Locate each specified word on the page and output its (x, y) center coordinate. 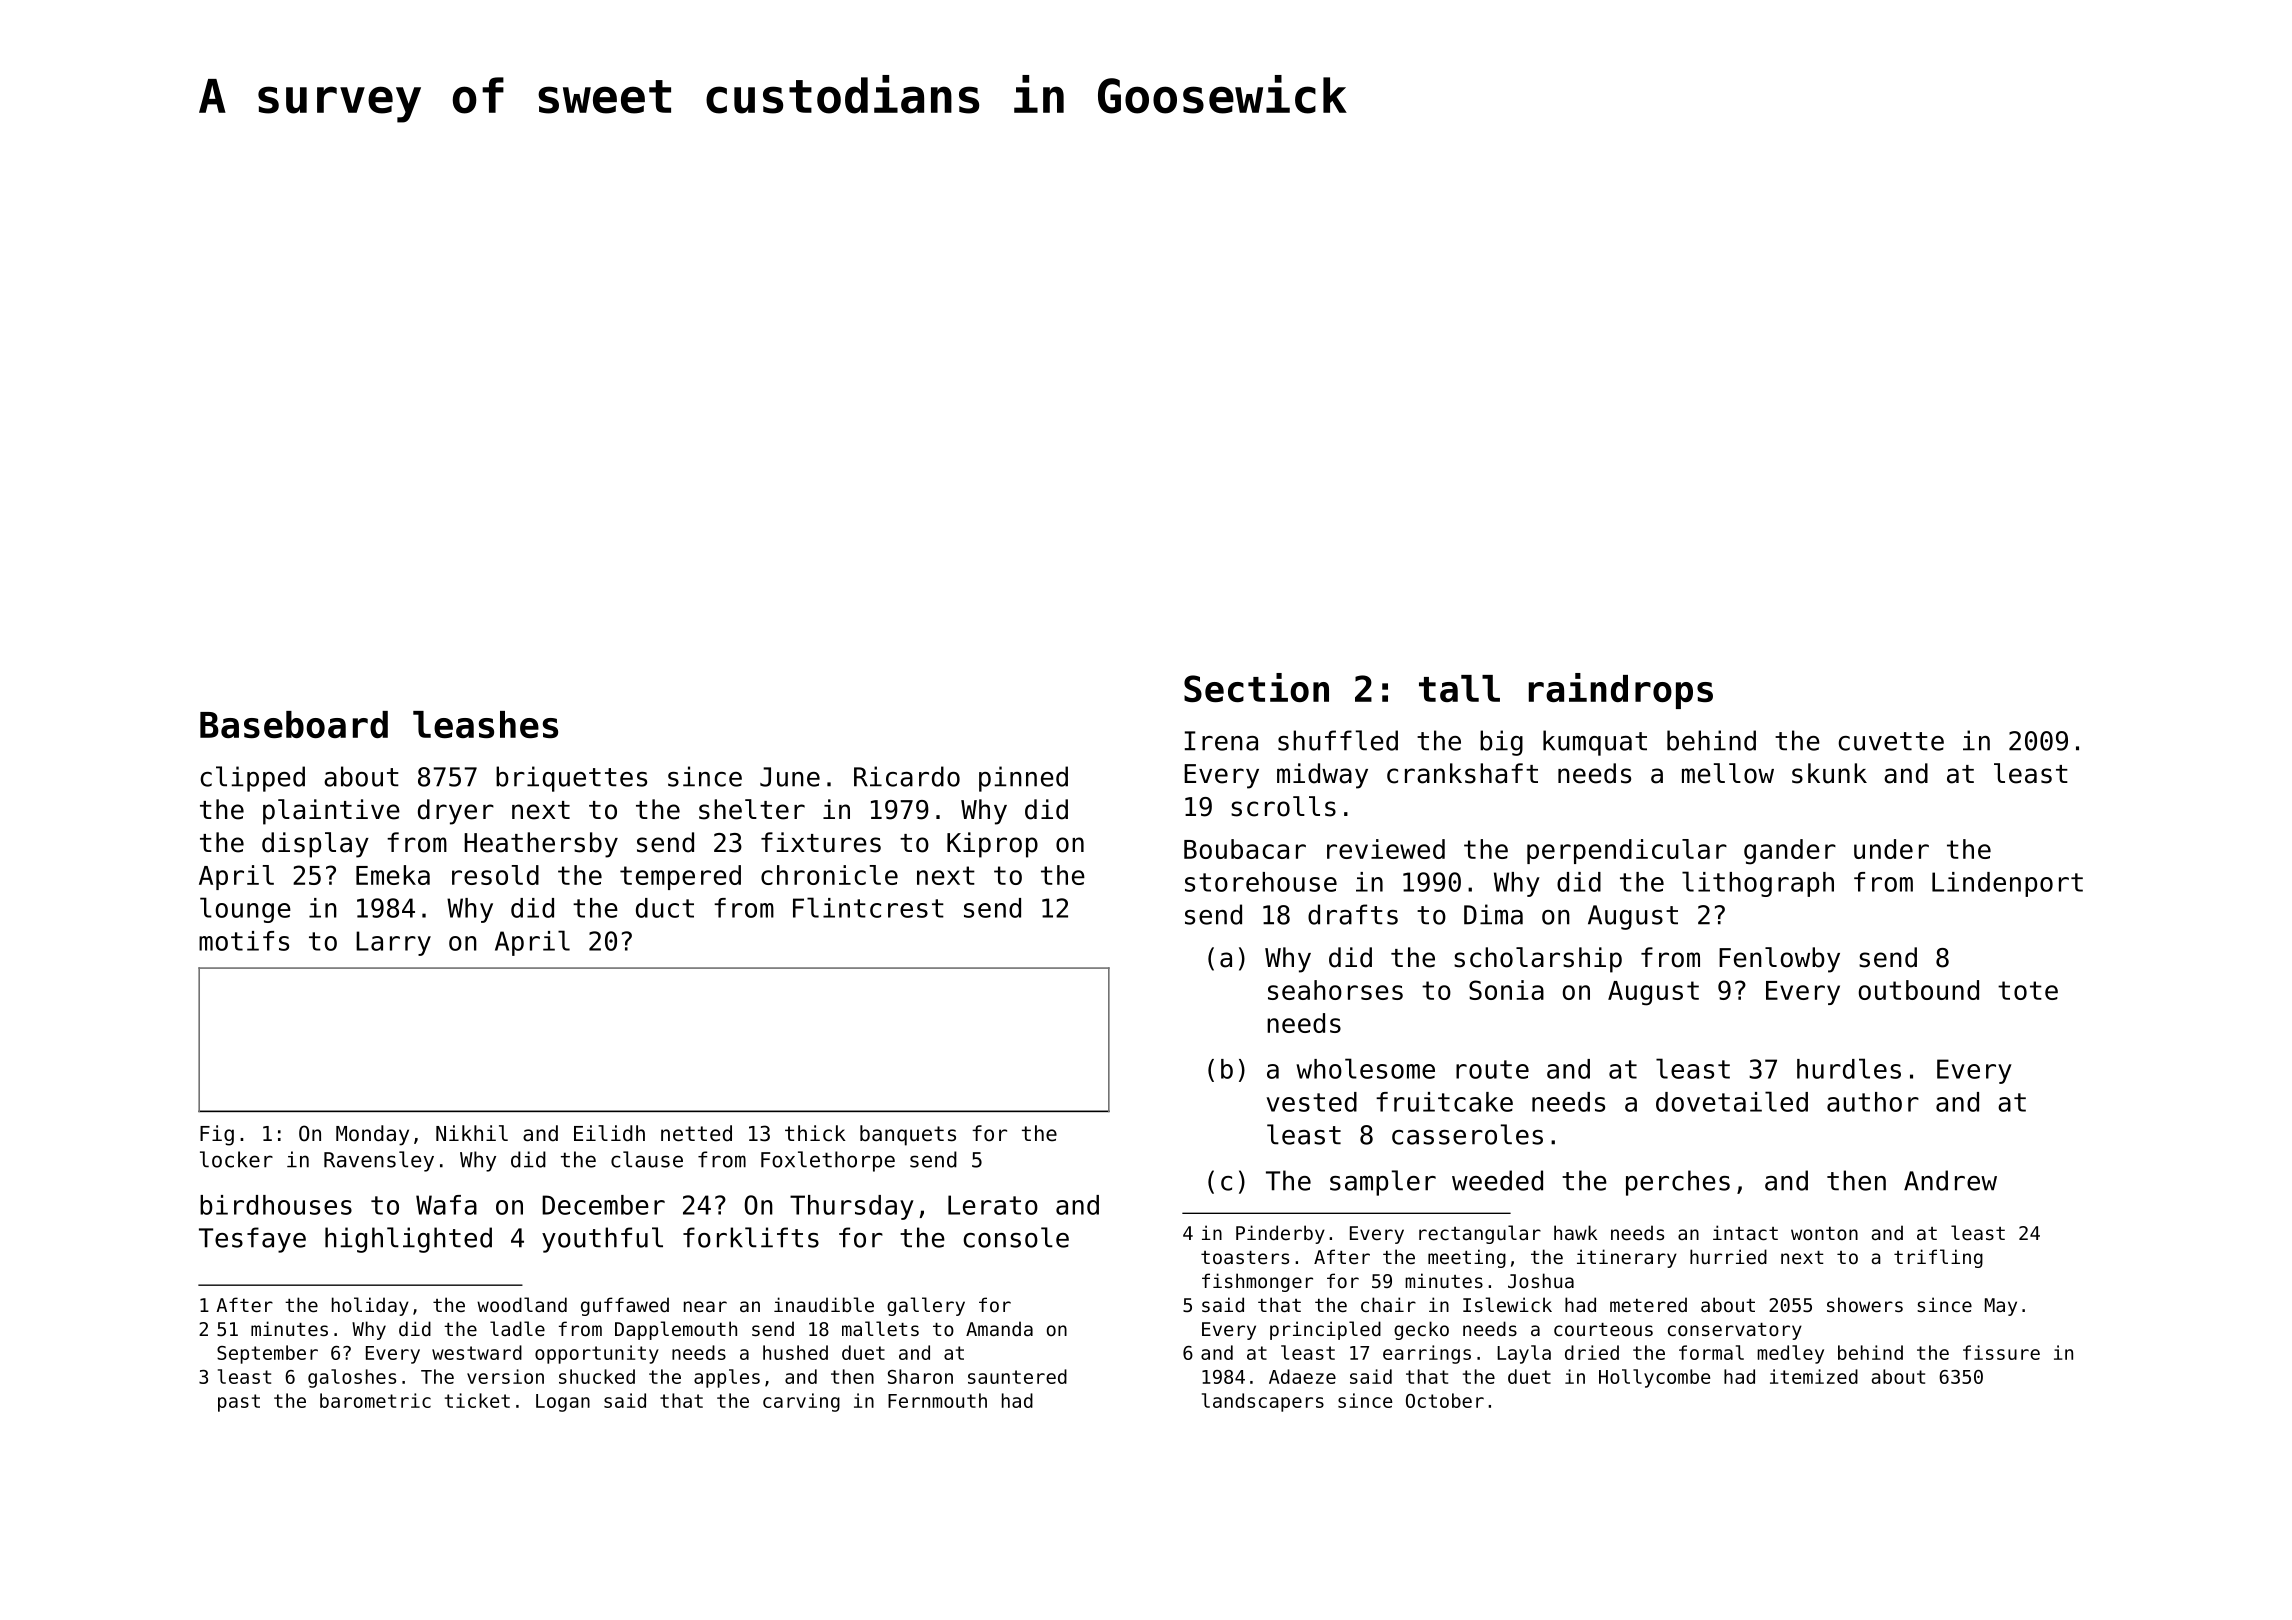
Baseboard (294, 724)
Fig (217, 1135)
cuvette (1891, 741)
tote (2028, 990)
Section (1256, 687)
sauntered (1017, 1376)
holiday (370, 1306)
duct (665, 908)
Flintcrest (868, 907)
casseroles (1467, 1134)
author (1873, 1102)
